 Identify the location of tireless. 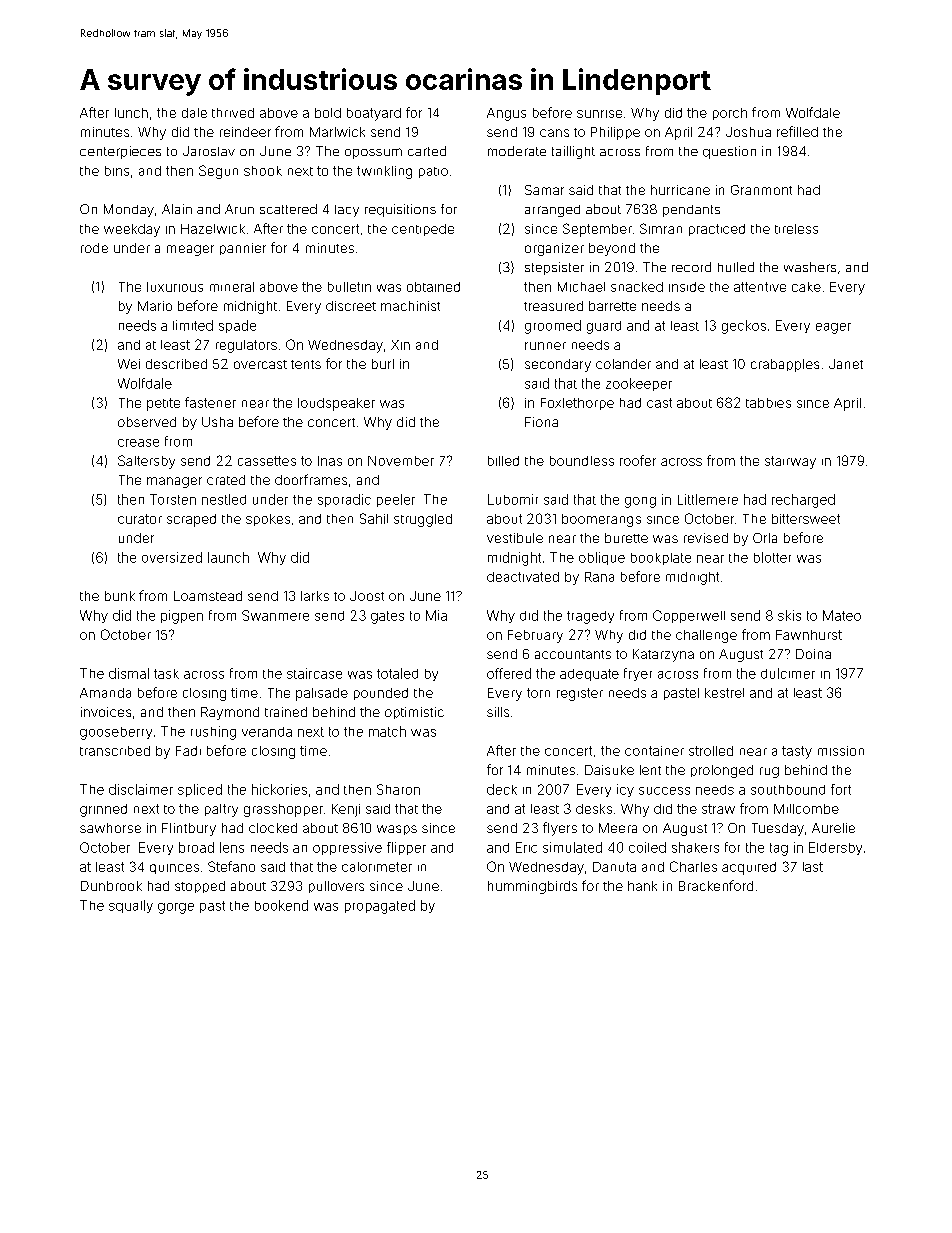
(796, 229).
